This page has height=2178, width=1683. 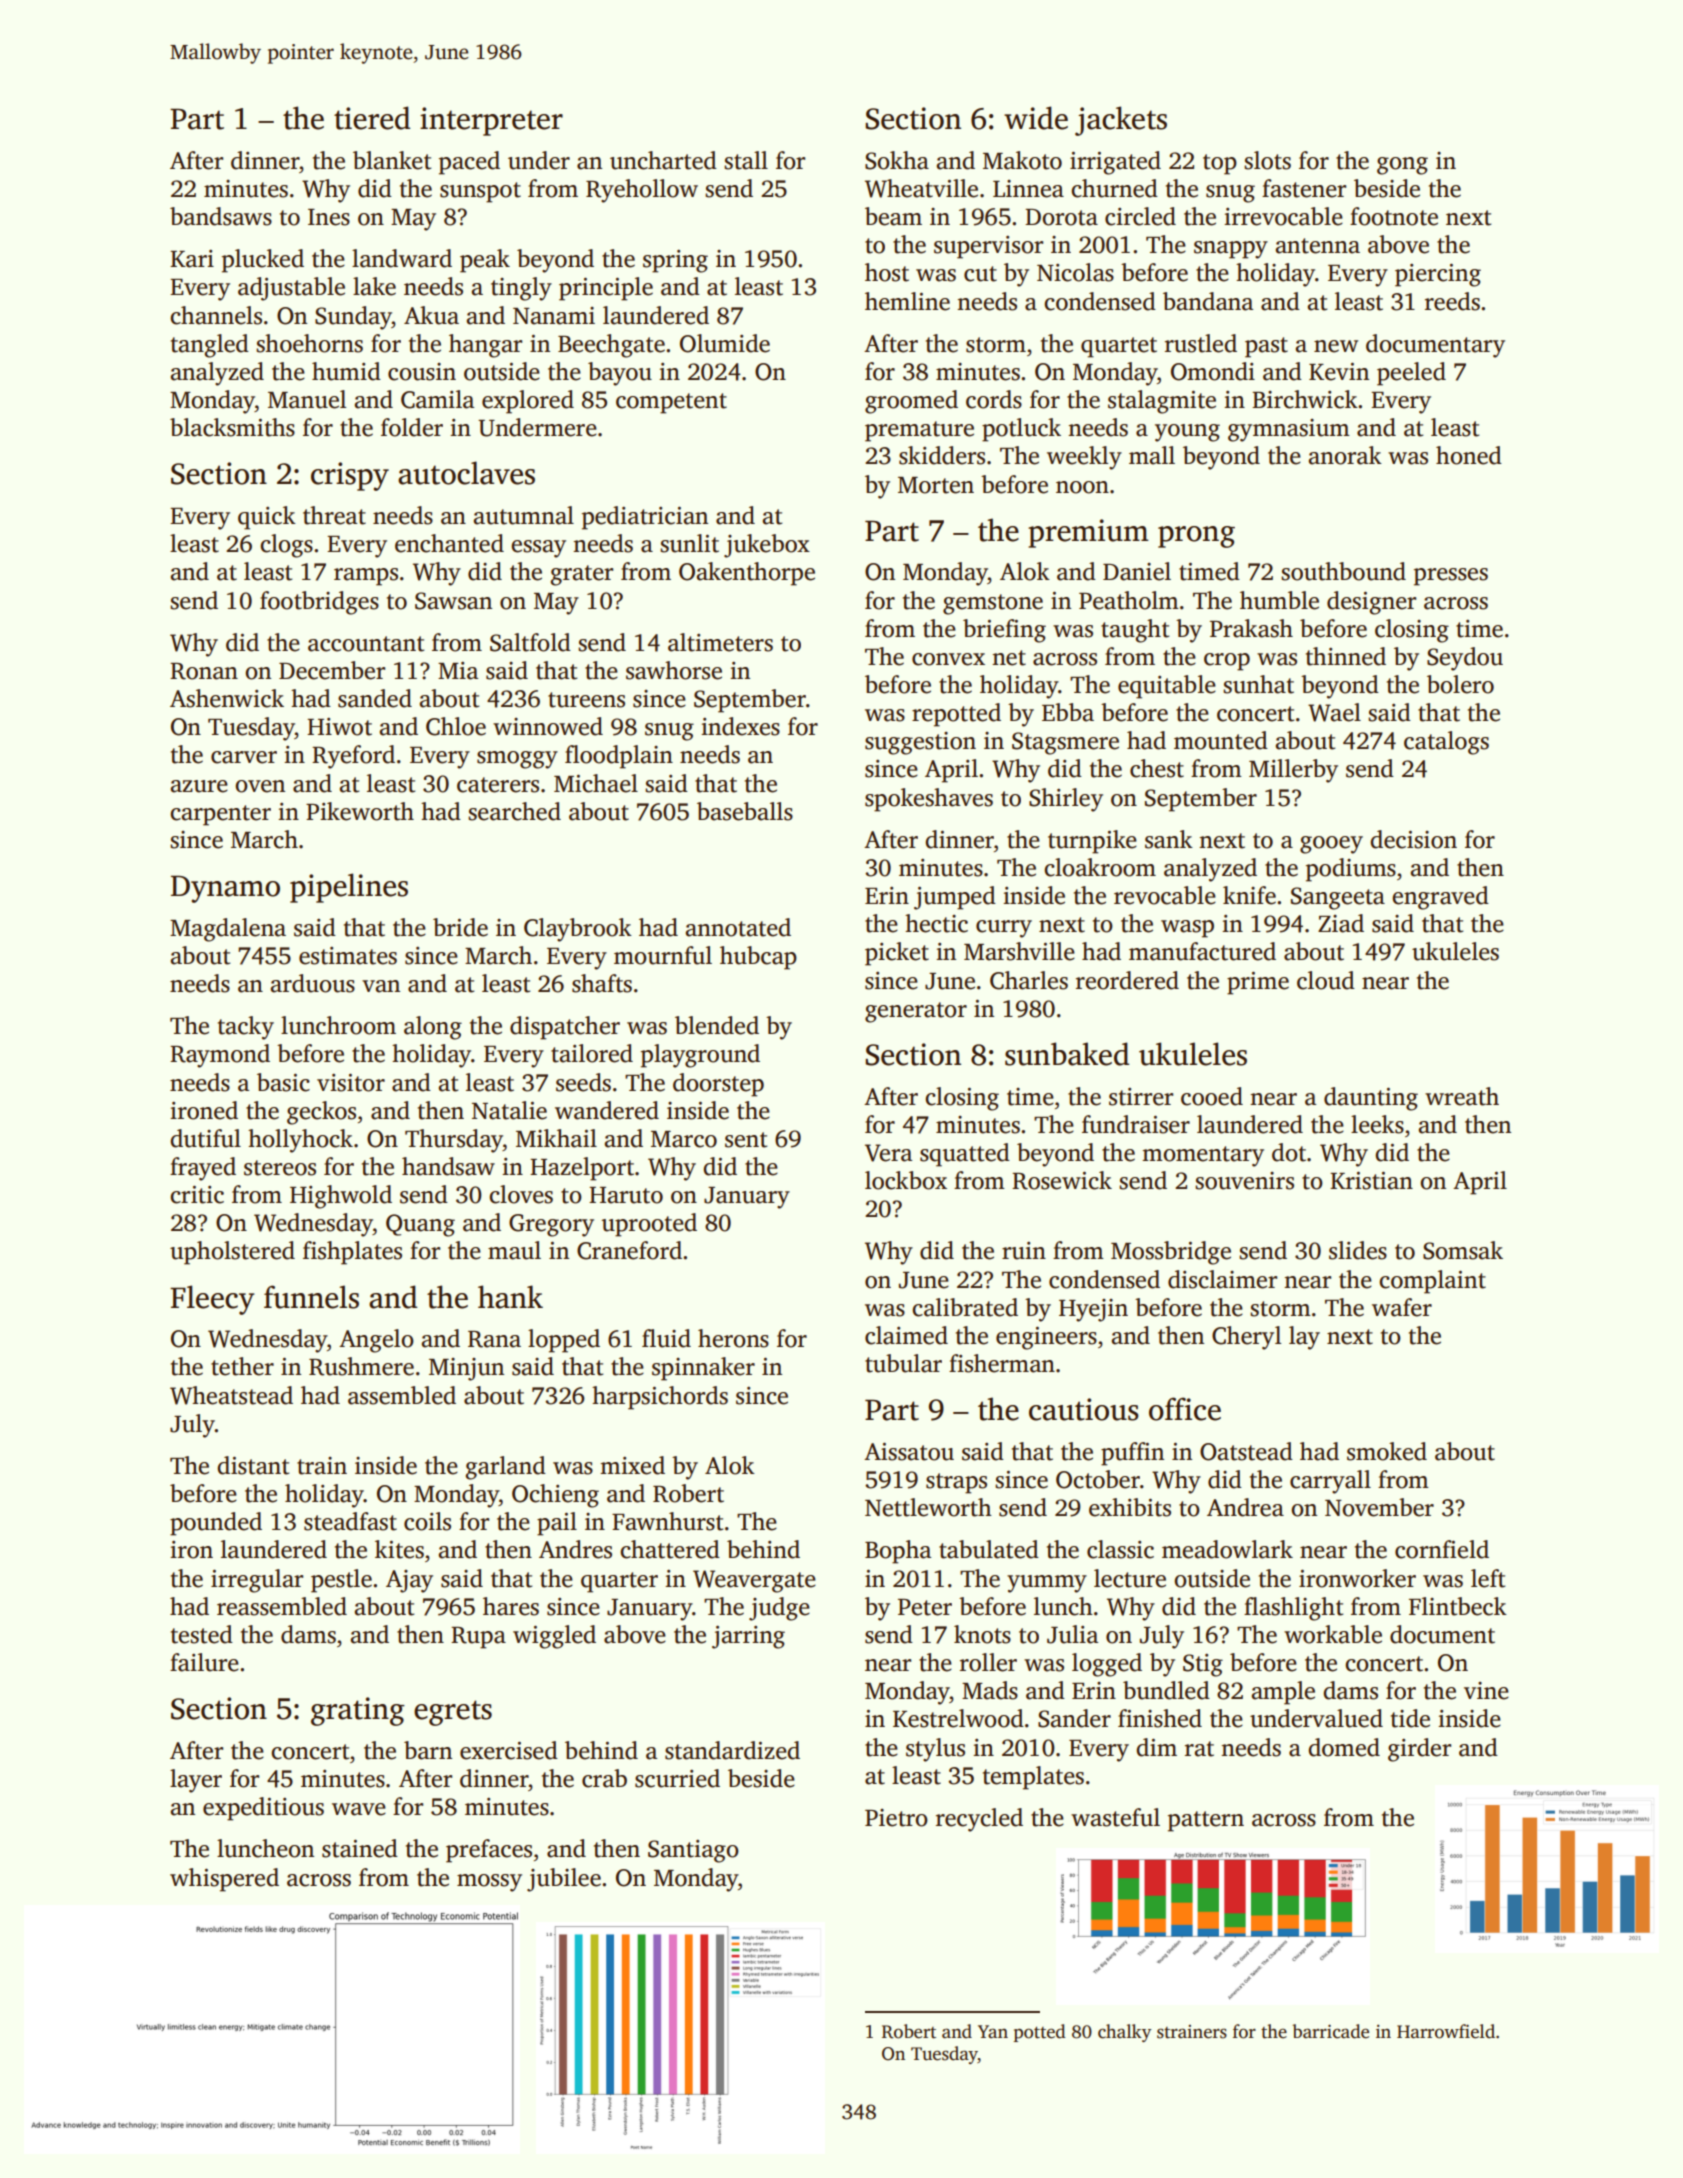 What do you see at coordinates (1267, 160) in the page?
I see `slots` at bounding box center [1267, 160].
